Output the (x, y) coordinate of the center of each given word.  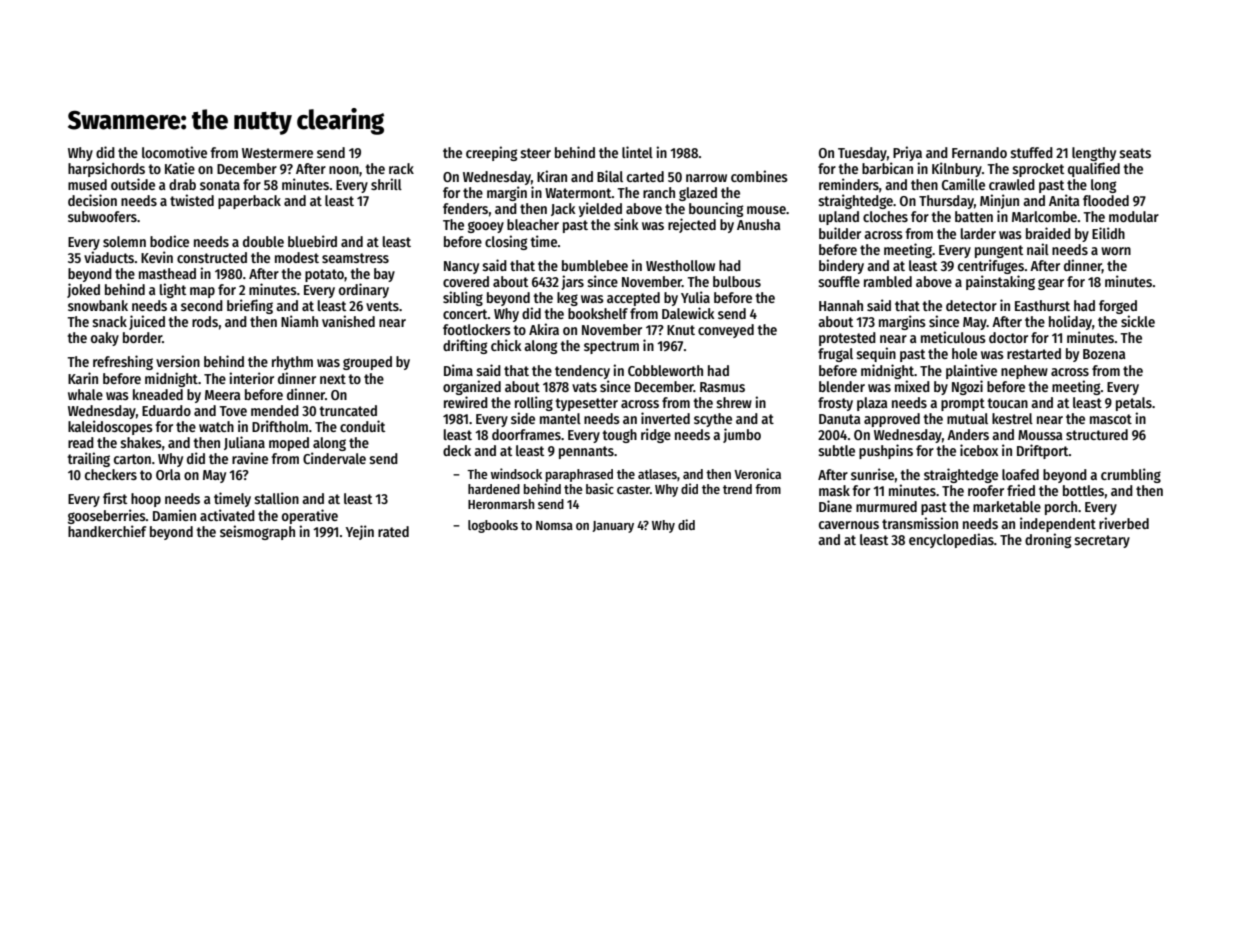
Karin (83, 378)
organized (472, 387)
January (613, 527)
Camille (963, 184)
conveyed (726, 331)
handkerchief (107, 531)
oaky (105, 339)
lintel (637, 152)
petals (1134, 404)
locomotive (174, 152)
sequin (876, 354)
